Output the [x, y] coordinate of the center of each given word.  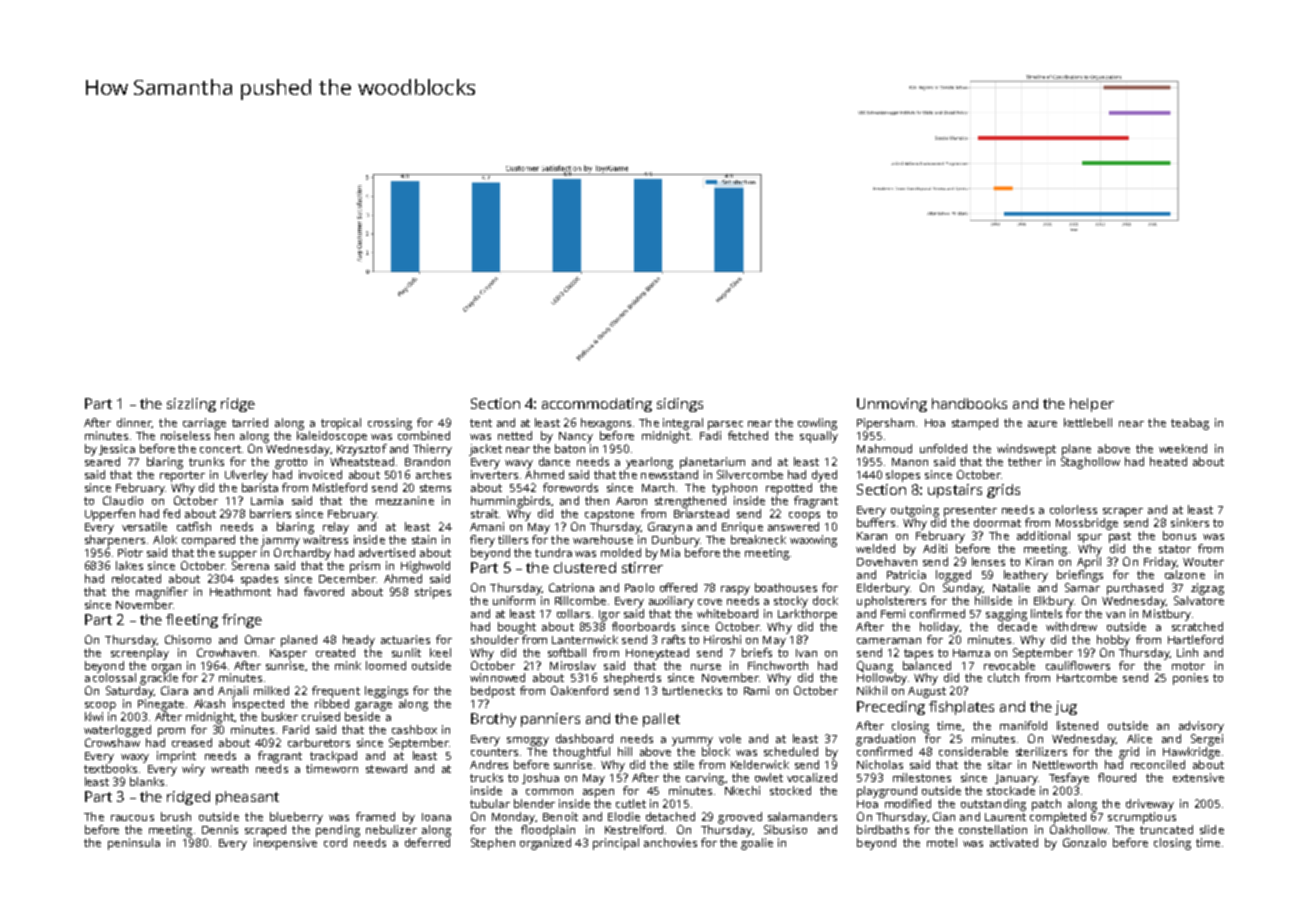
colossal [114, 677]
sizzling [191, 405]
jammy [280, 541]
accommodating [597, 405]
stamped [975, 424]
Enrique [742, 528]
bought [517, 628]
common [549, 792]
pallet [661, 720]
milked [271, 690]
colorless [1073, 509]
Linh [1187, 652]
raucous [132, 818]
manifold [1023, 725]
